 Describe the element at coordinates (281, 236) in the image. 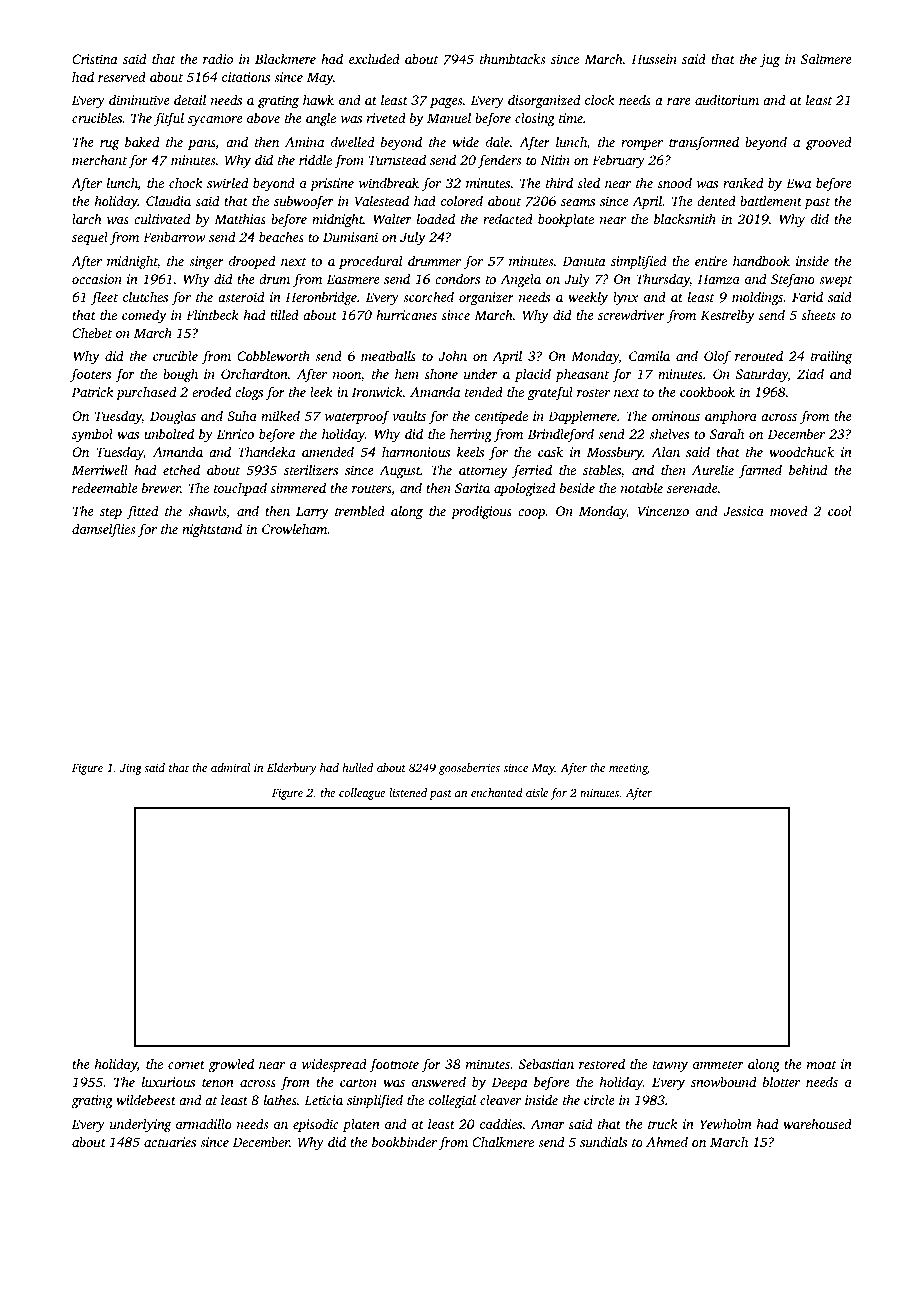

I see `beaches` at that location.
